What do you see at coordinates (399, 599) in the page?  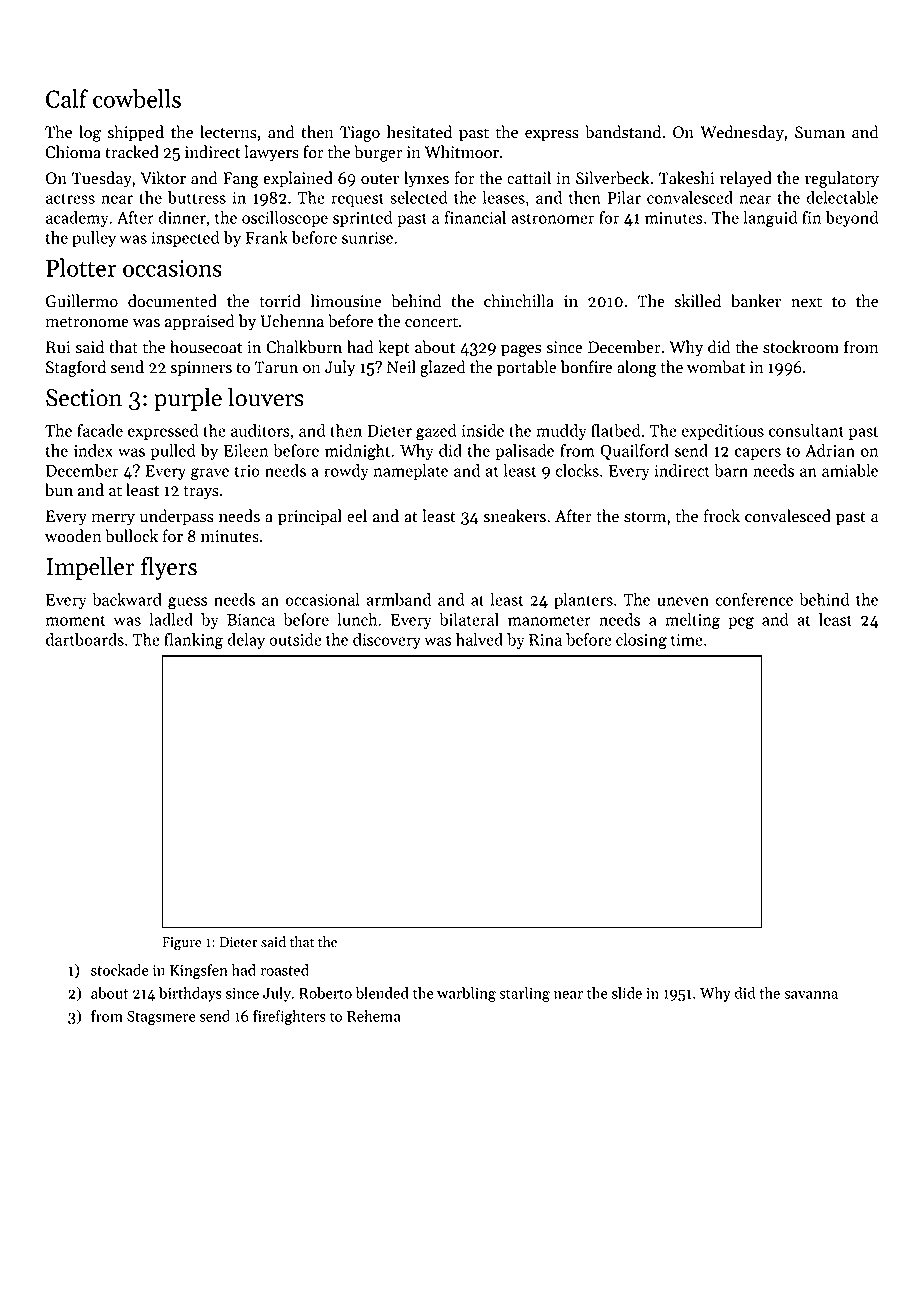 I see `armband` at bounding box center [399, 599].
